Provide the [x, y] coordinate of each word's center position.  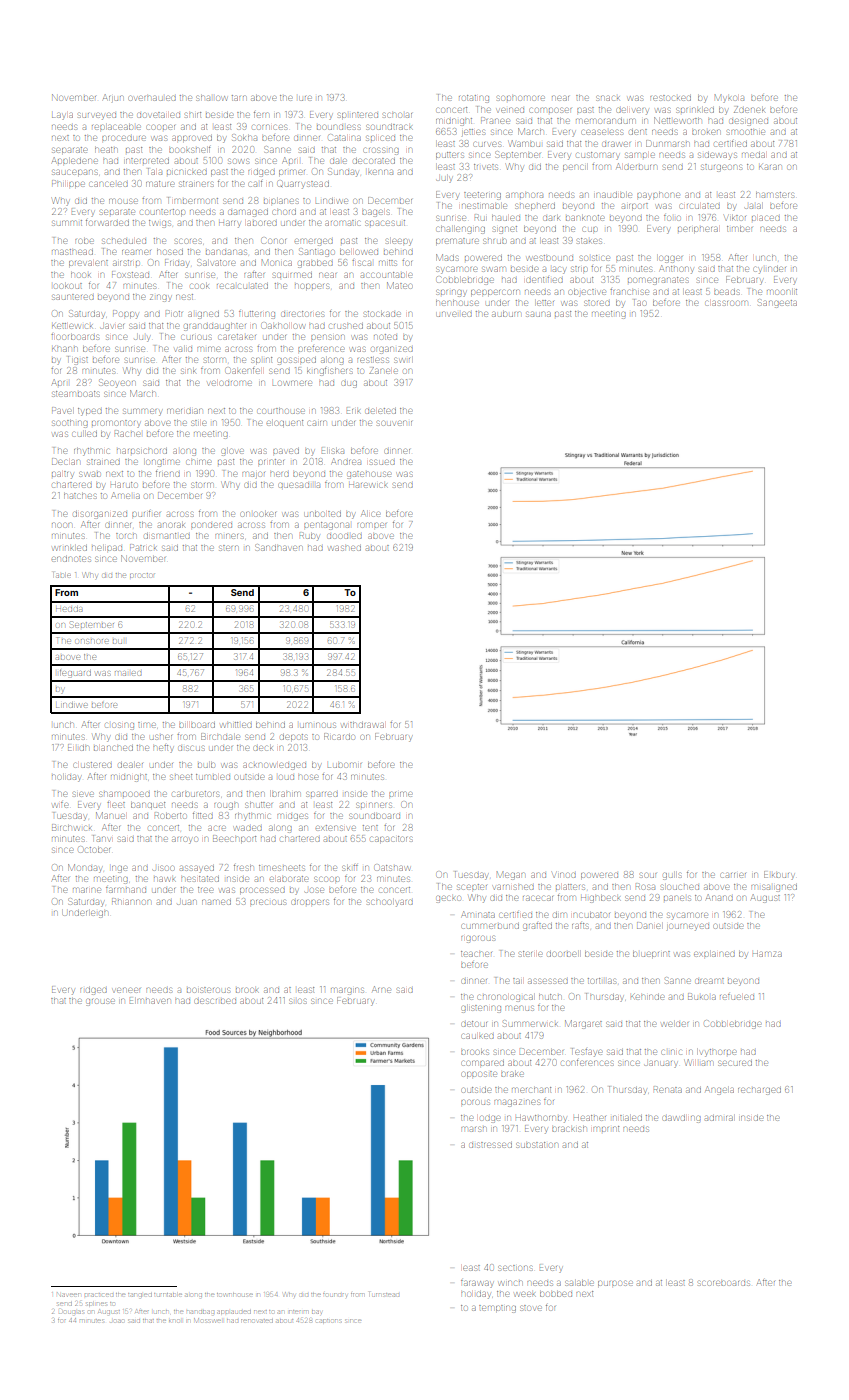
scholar [398, 115]
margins [347, 991]
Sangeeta [777, 303]
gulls [672, 876]
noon [61, 525]
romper [371, 525]
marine [87, 890]
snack [608, 98]
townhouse [235, 1295]
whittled [236, 725]
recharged [759, 1091]
